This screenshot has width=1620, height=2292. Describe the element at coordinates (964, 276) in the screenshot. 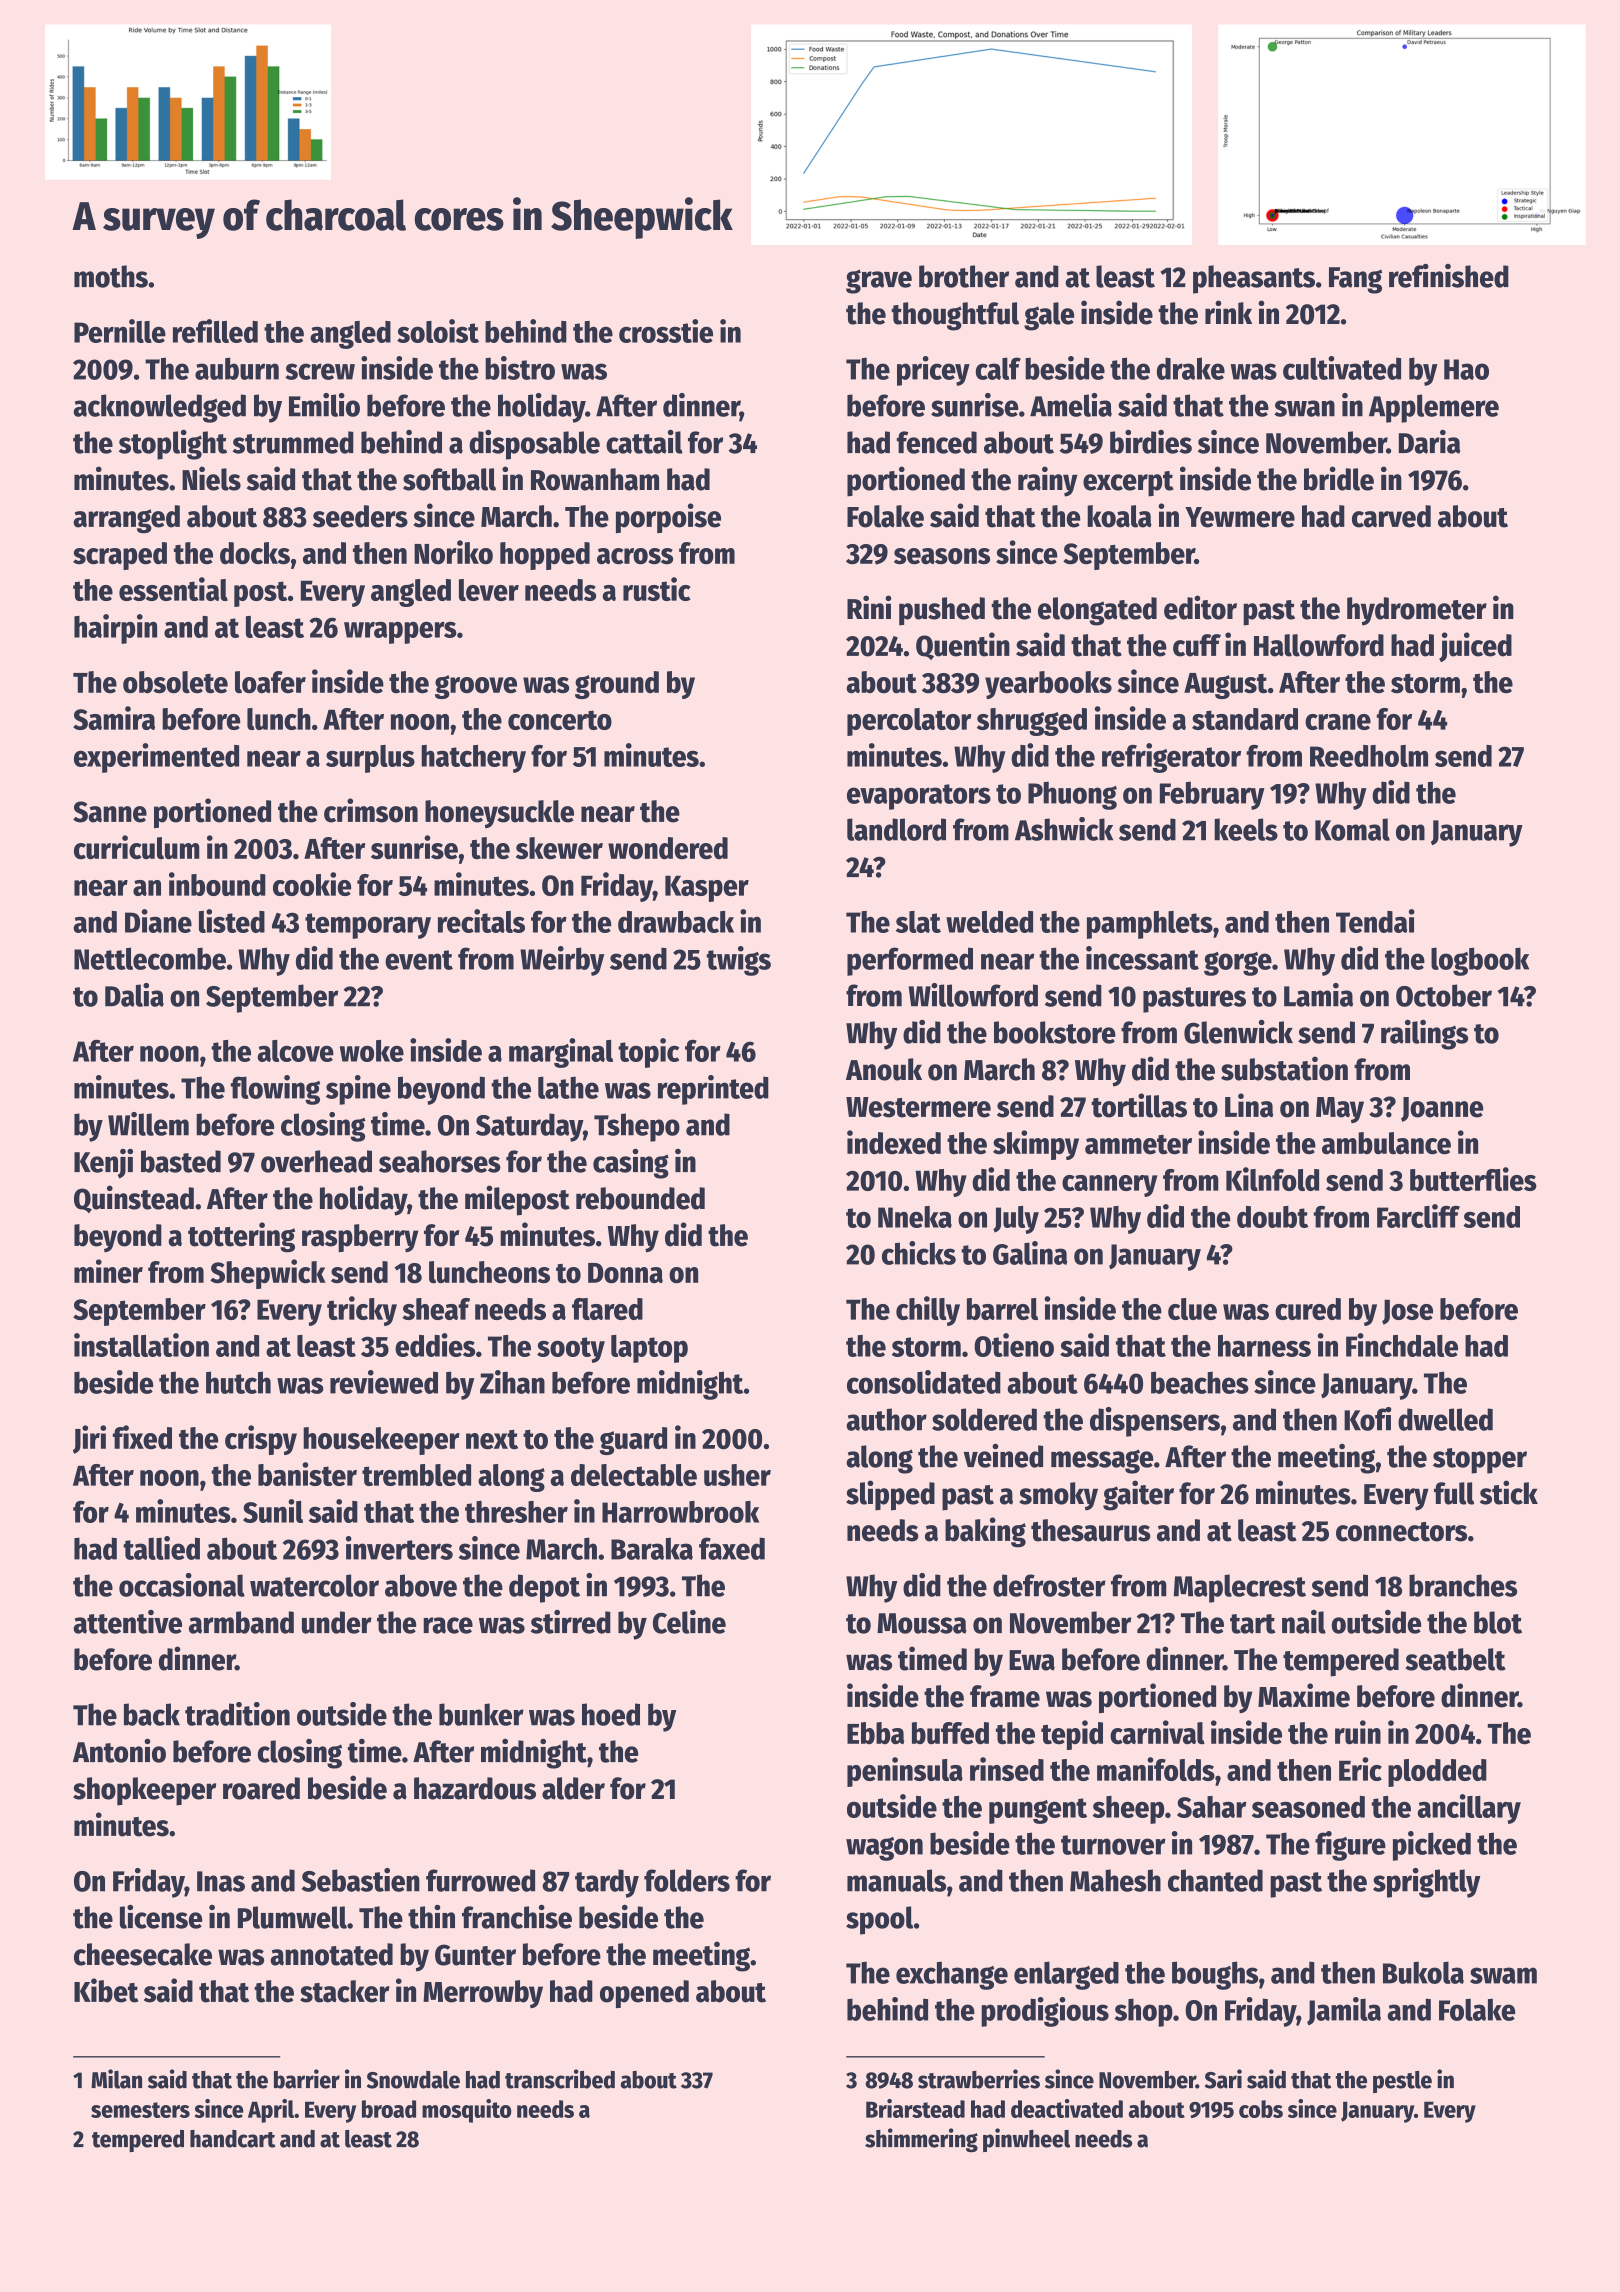

I see `brother` at that location.
